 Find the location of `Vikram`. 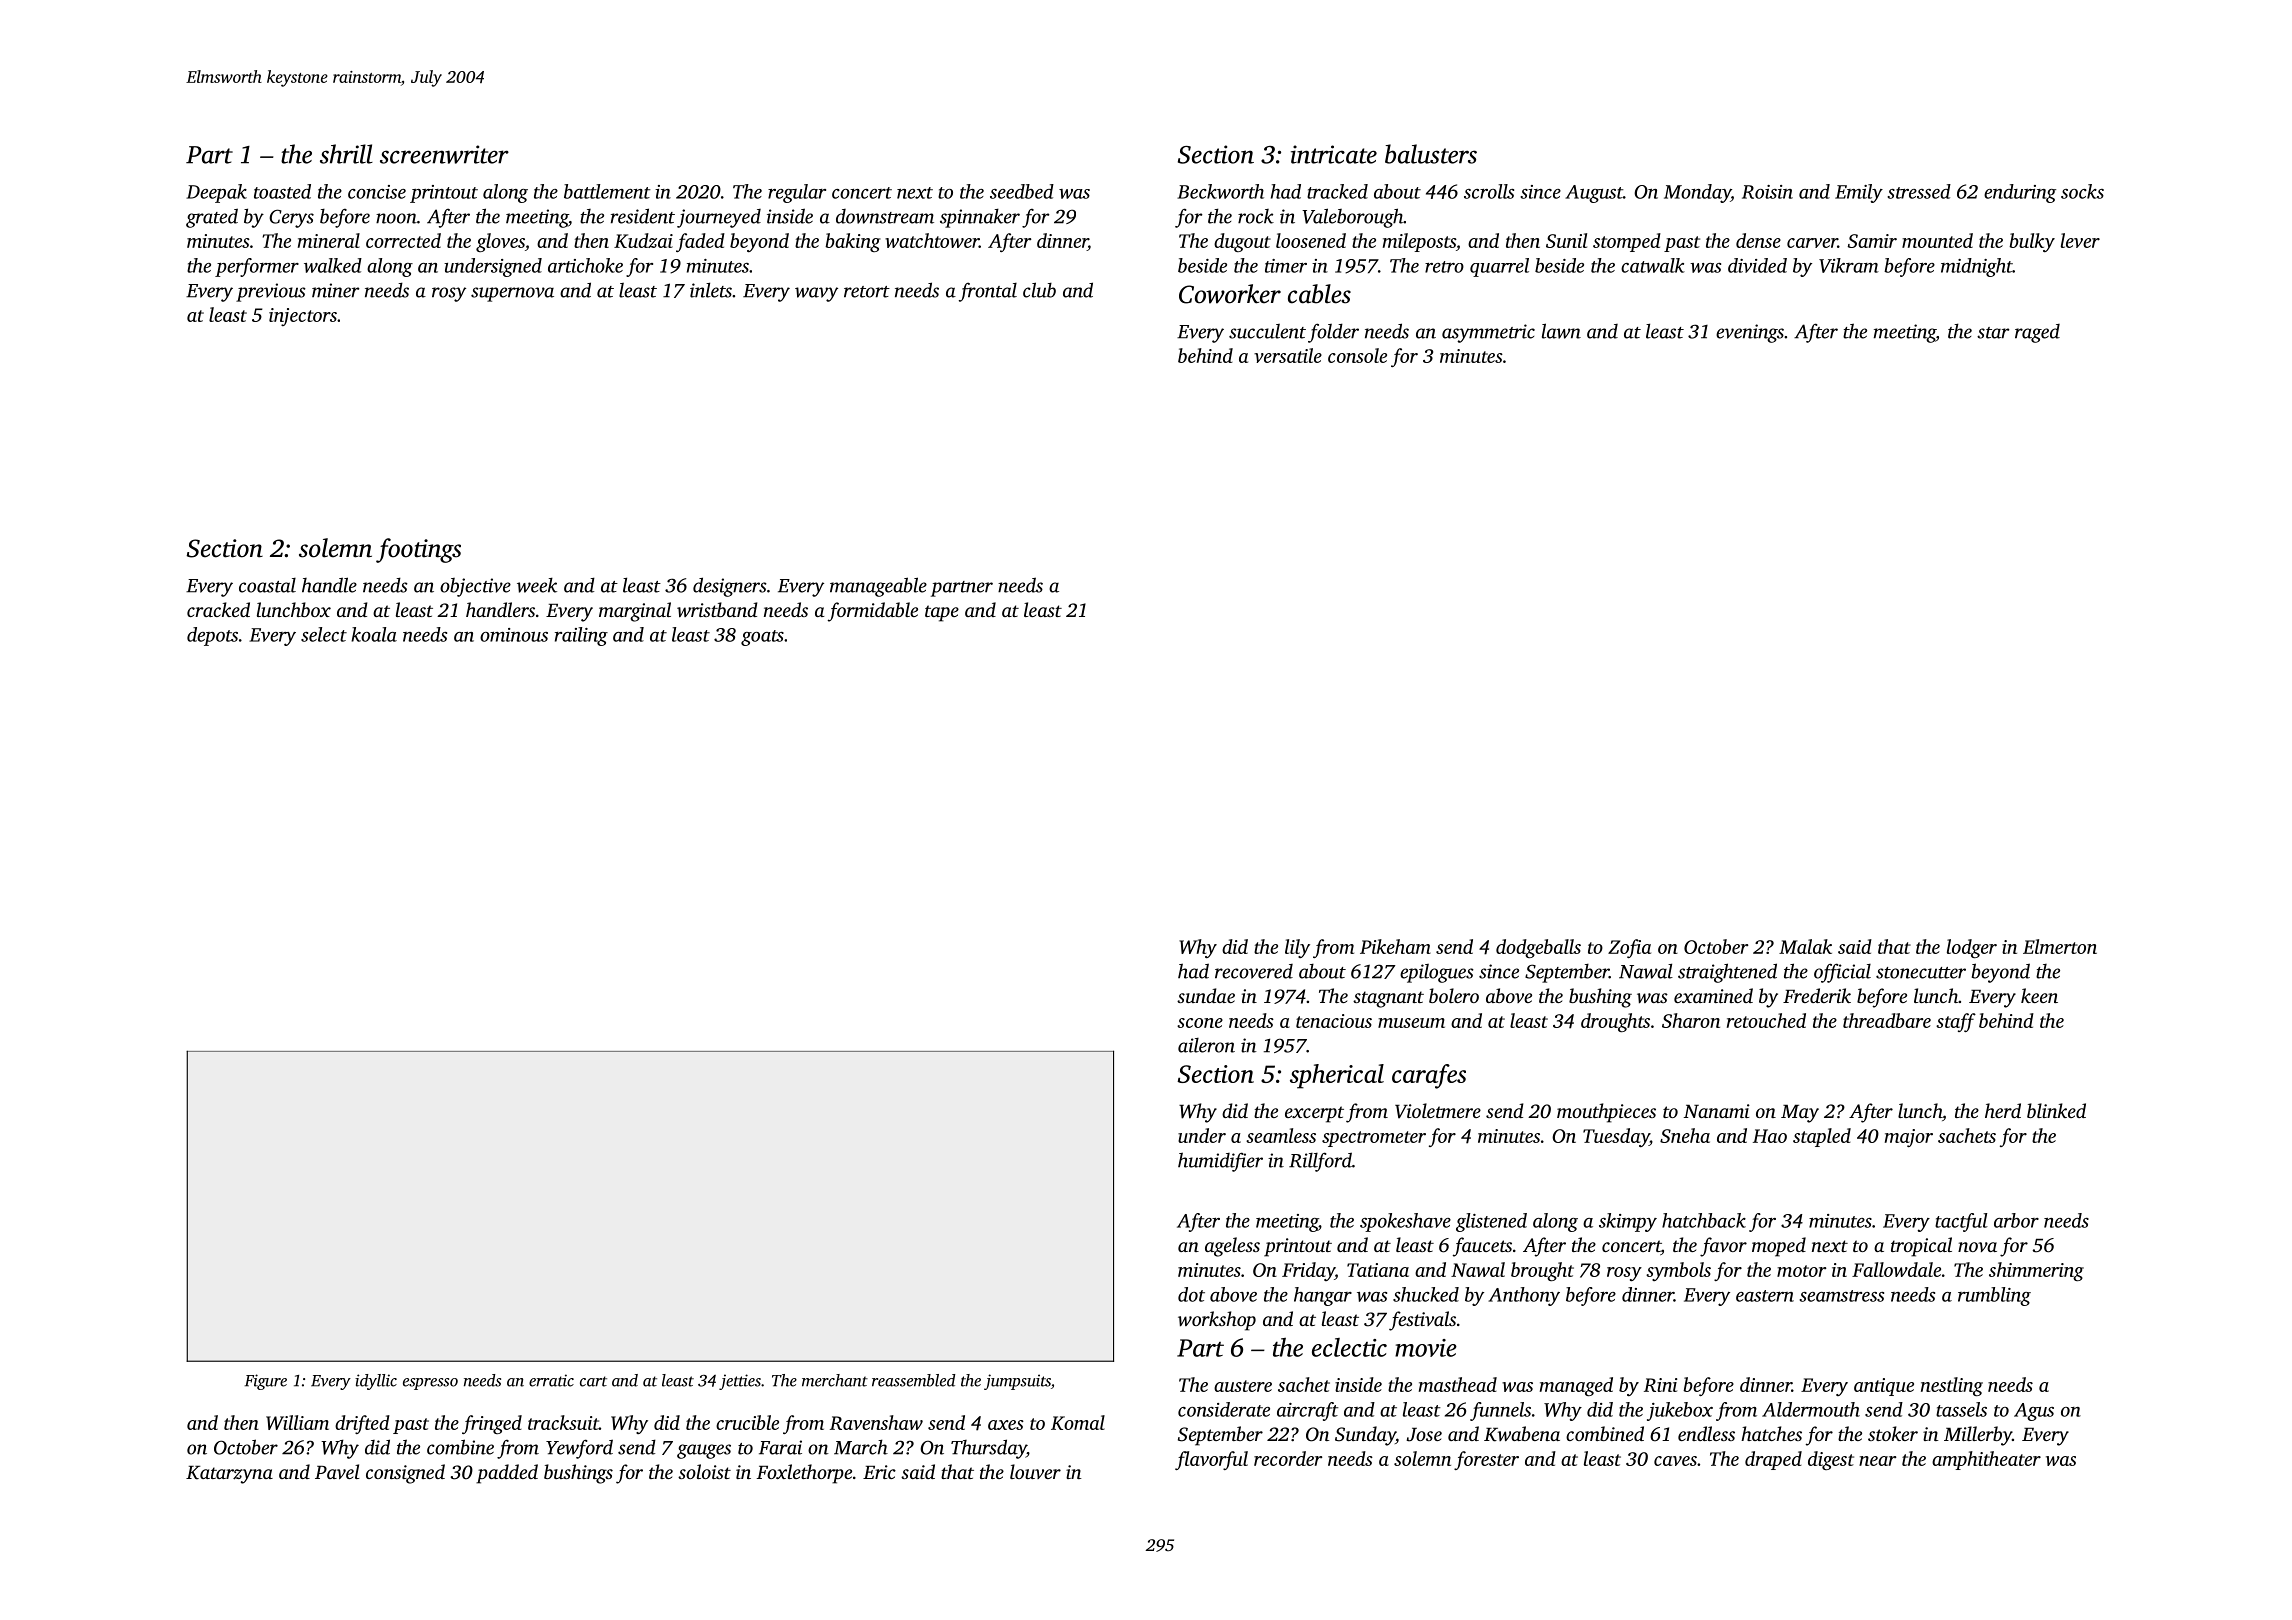

Vikram is located at coordinates (1849, 265).
